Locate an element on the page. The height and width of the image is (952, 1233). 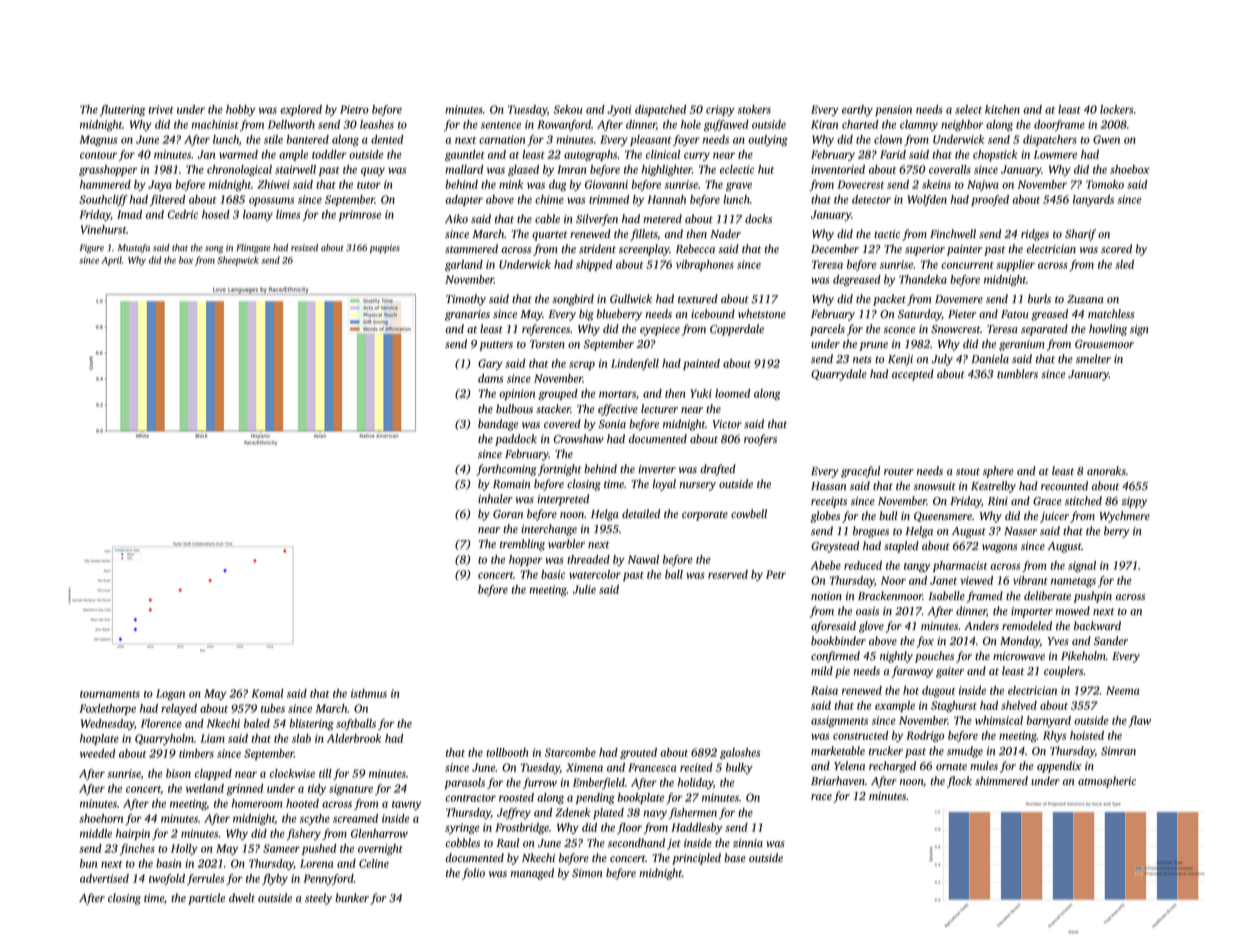
Anders is located at coordinates (981, 625).
